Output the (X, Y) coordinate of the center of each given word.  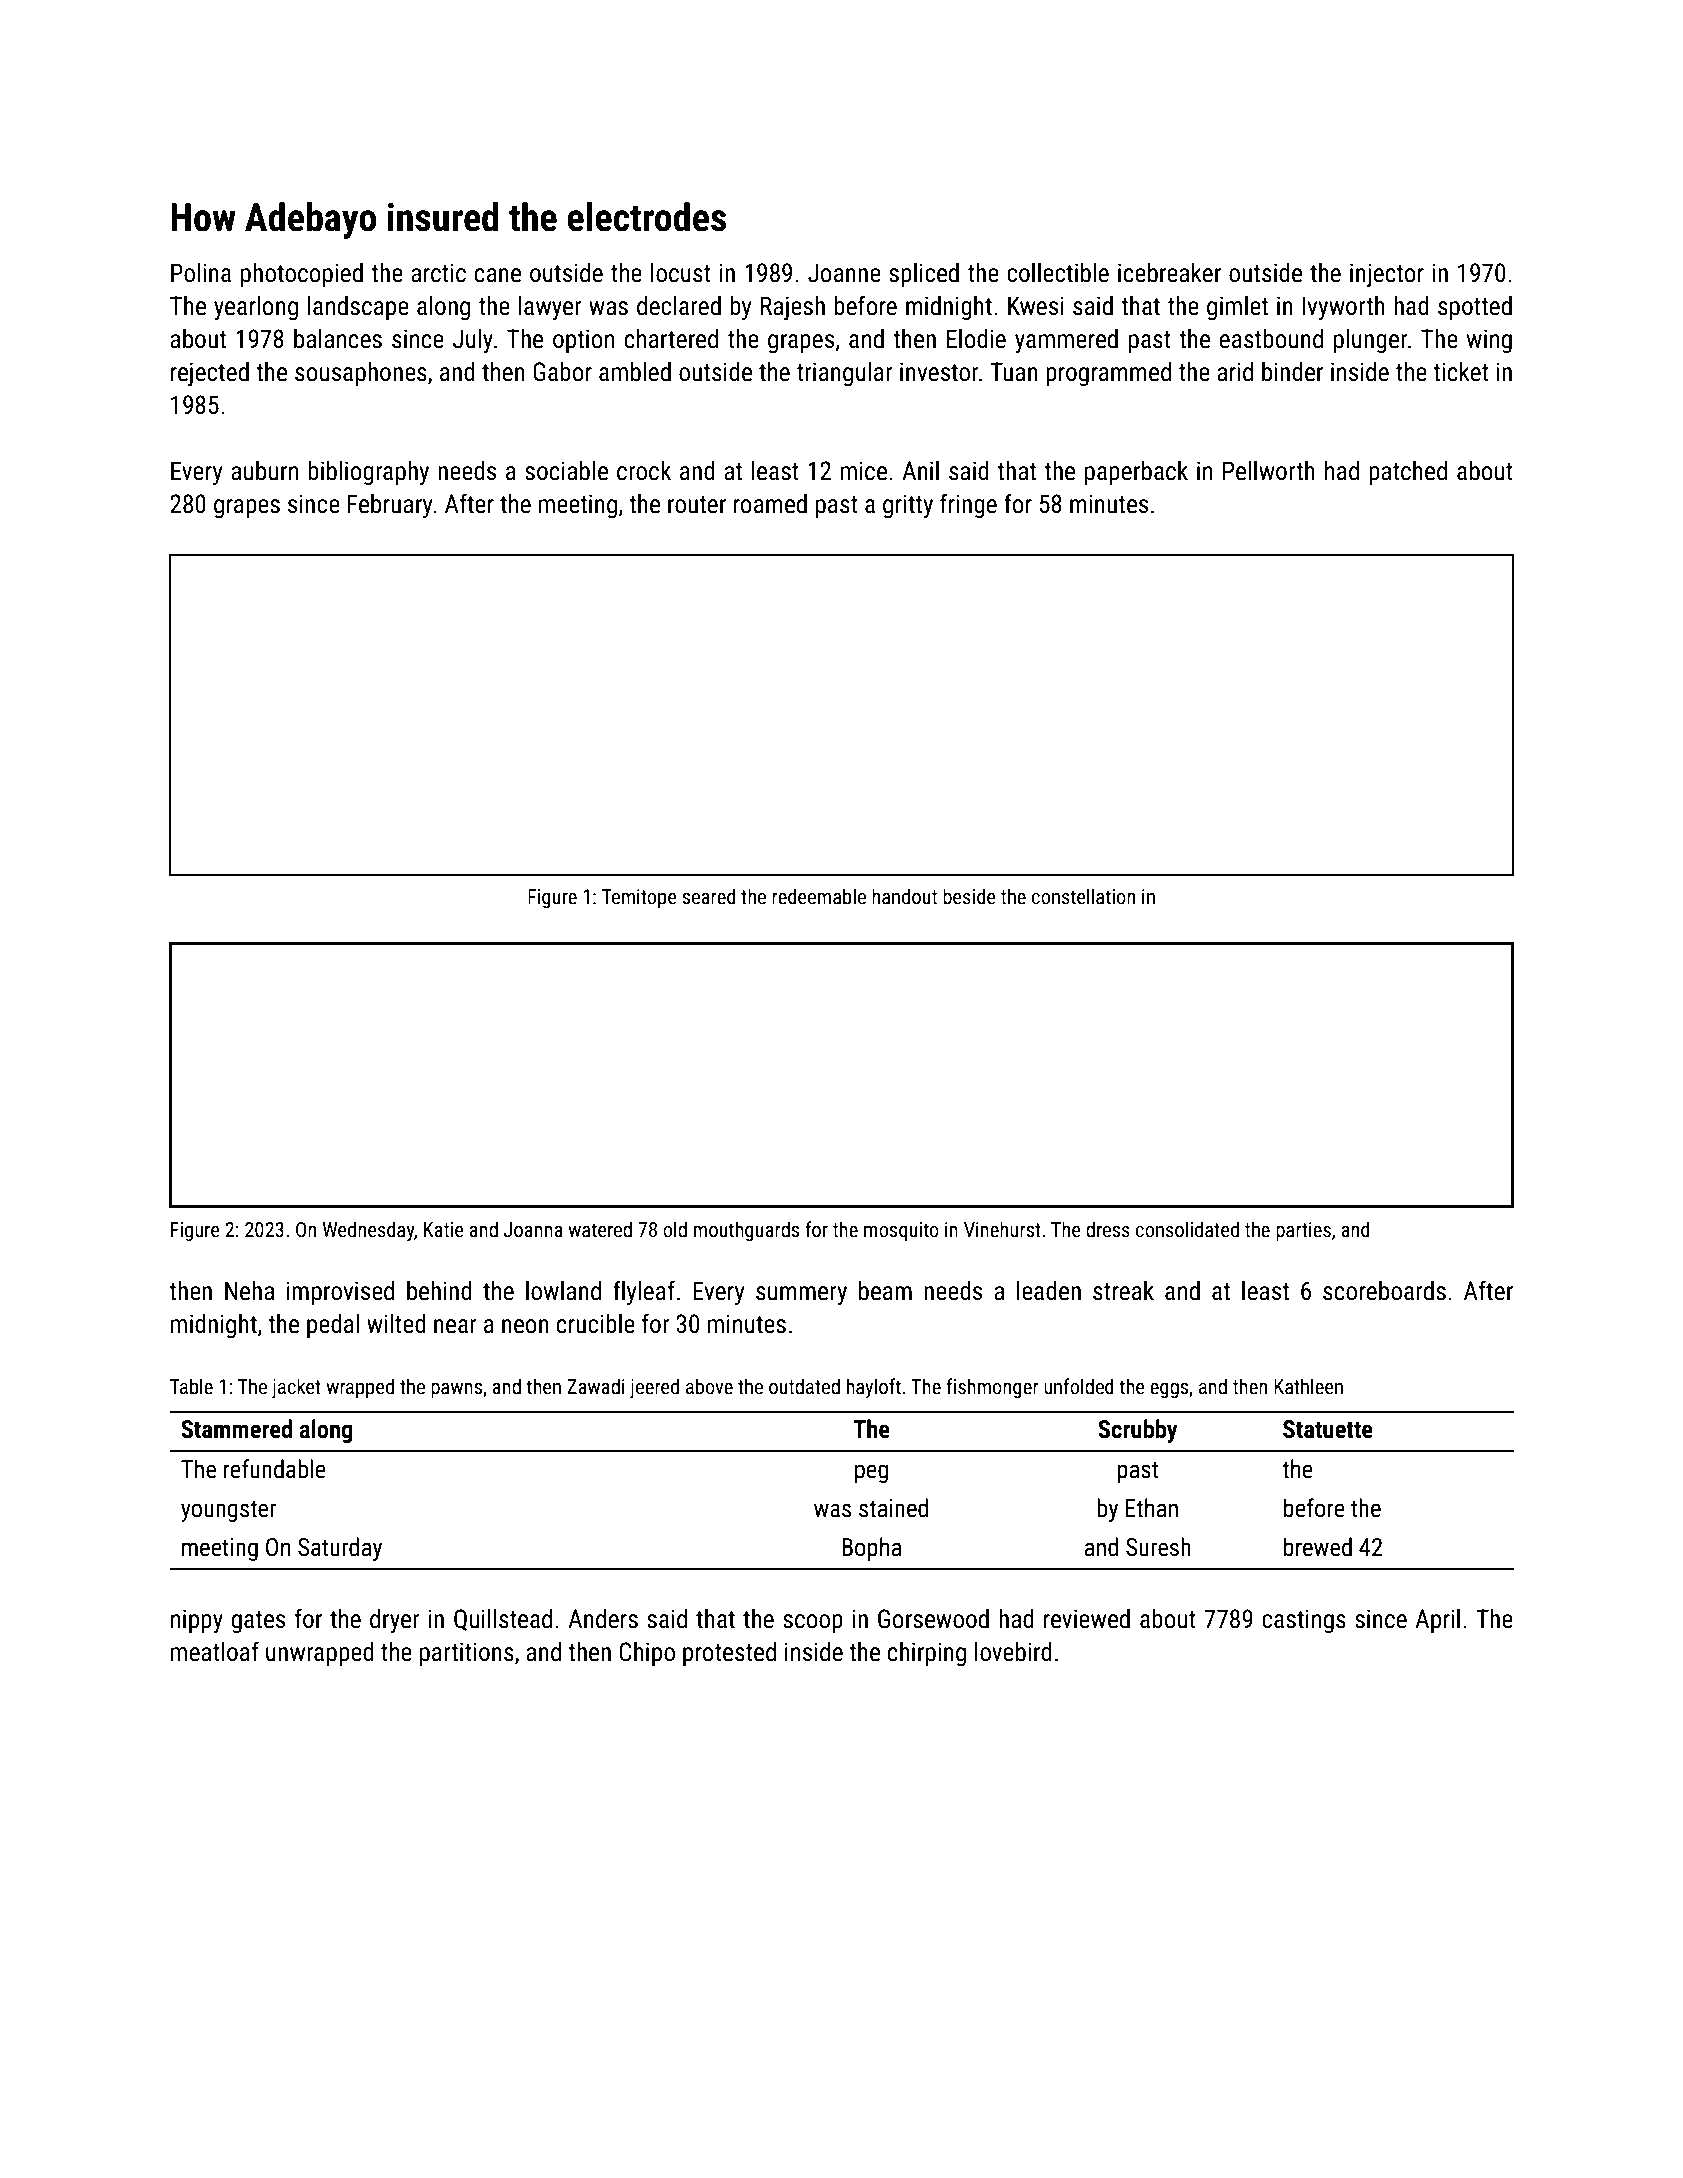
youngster (228, 1511)
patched (1408, 473)
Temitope (639, 898)
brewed (1318, 1547)
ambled (635, 372)
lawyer (550, 308)
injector (1387, 275)
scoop (813, 1623)
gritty (908, 506)
